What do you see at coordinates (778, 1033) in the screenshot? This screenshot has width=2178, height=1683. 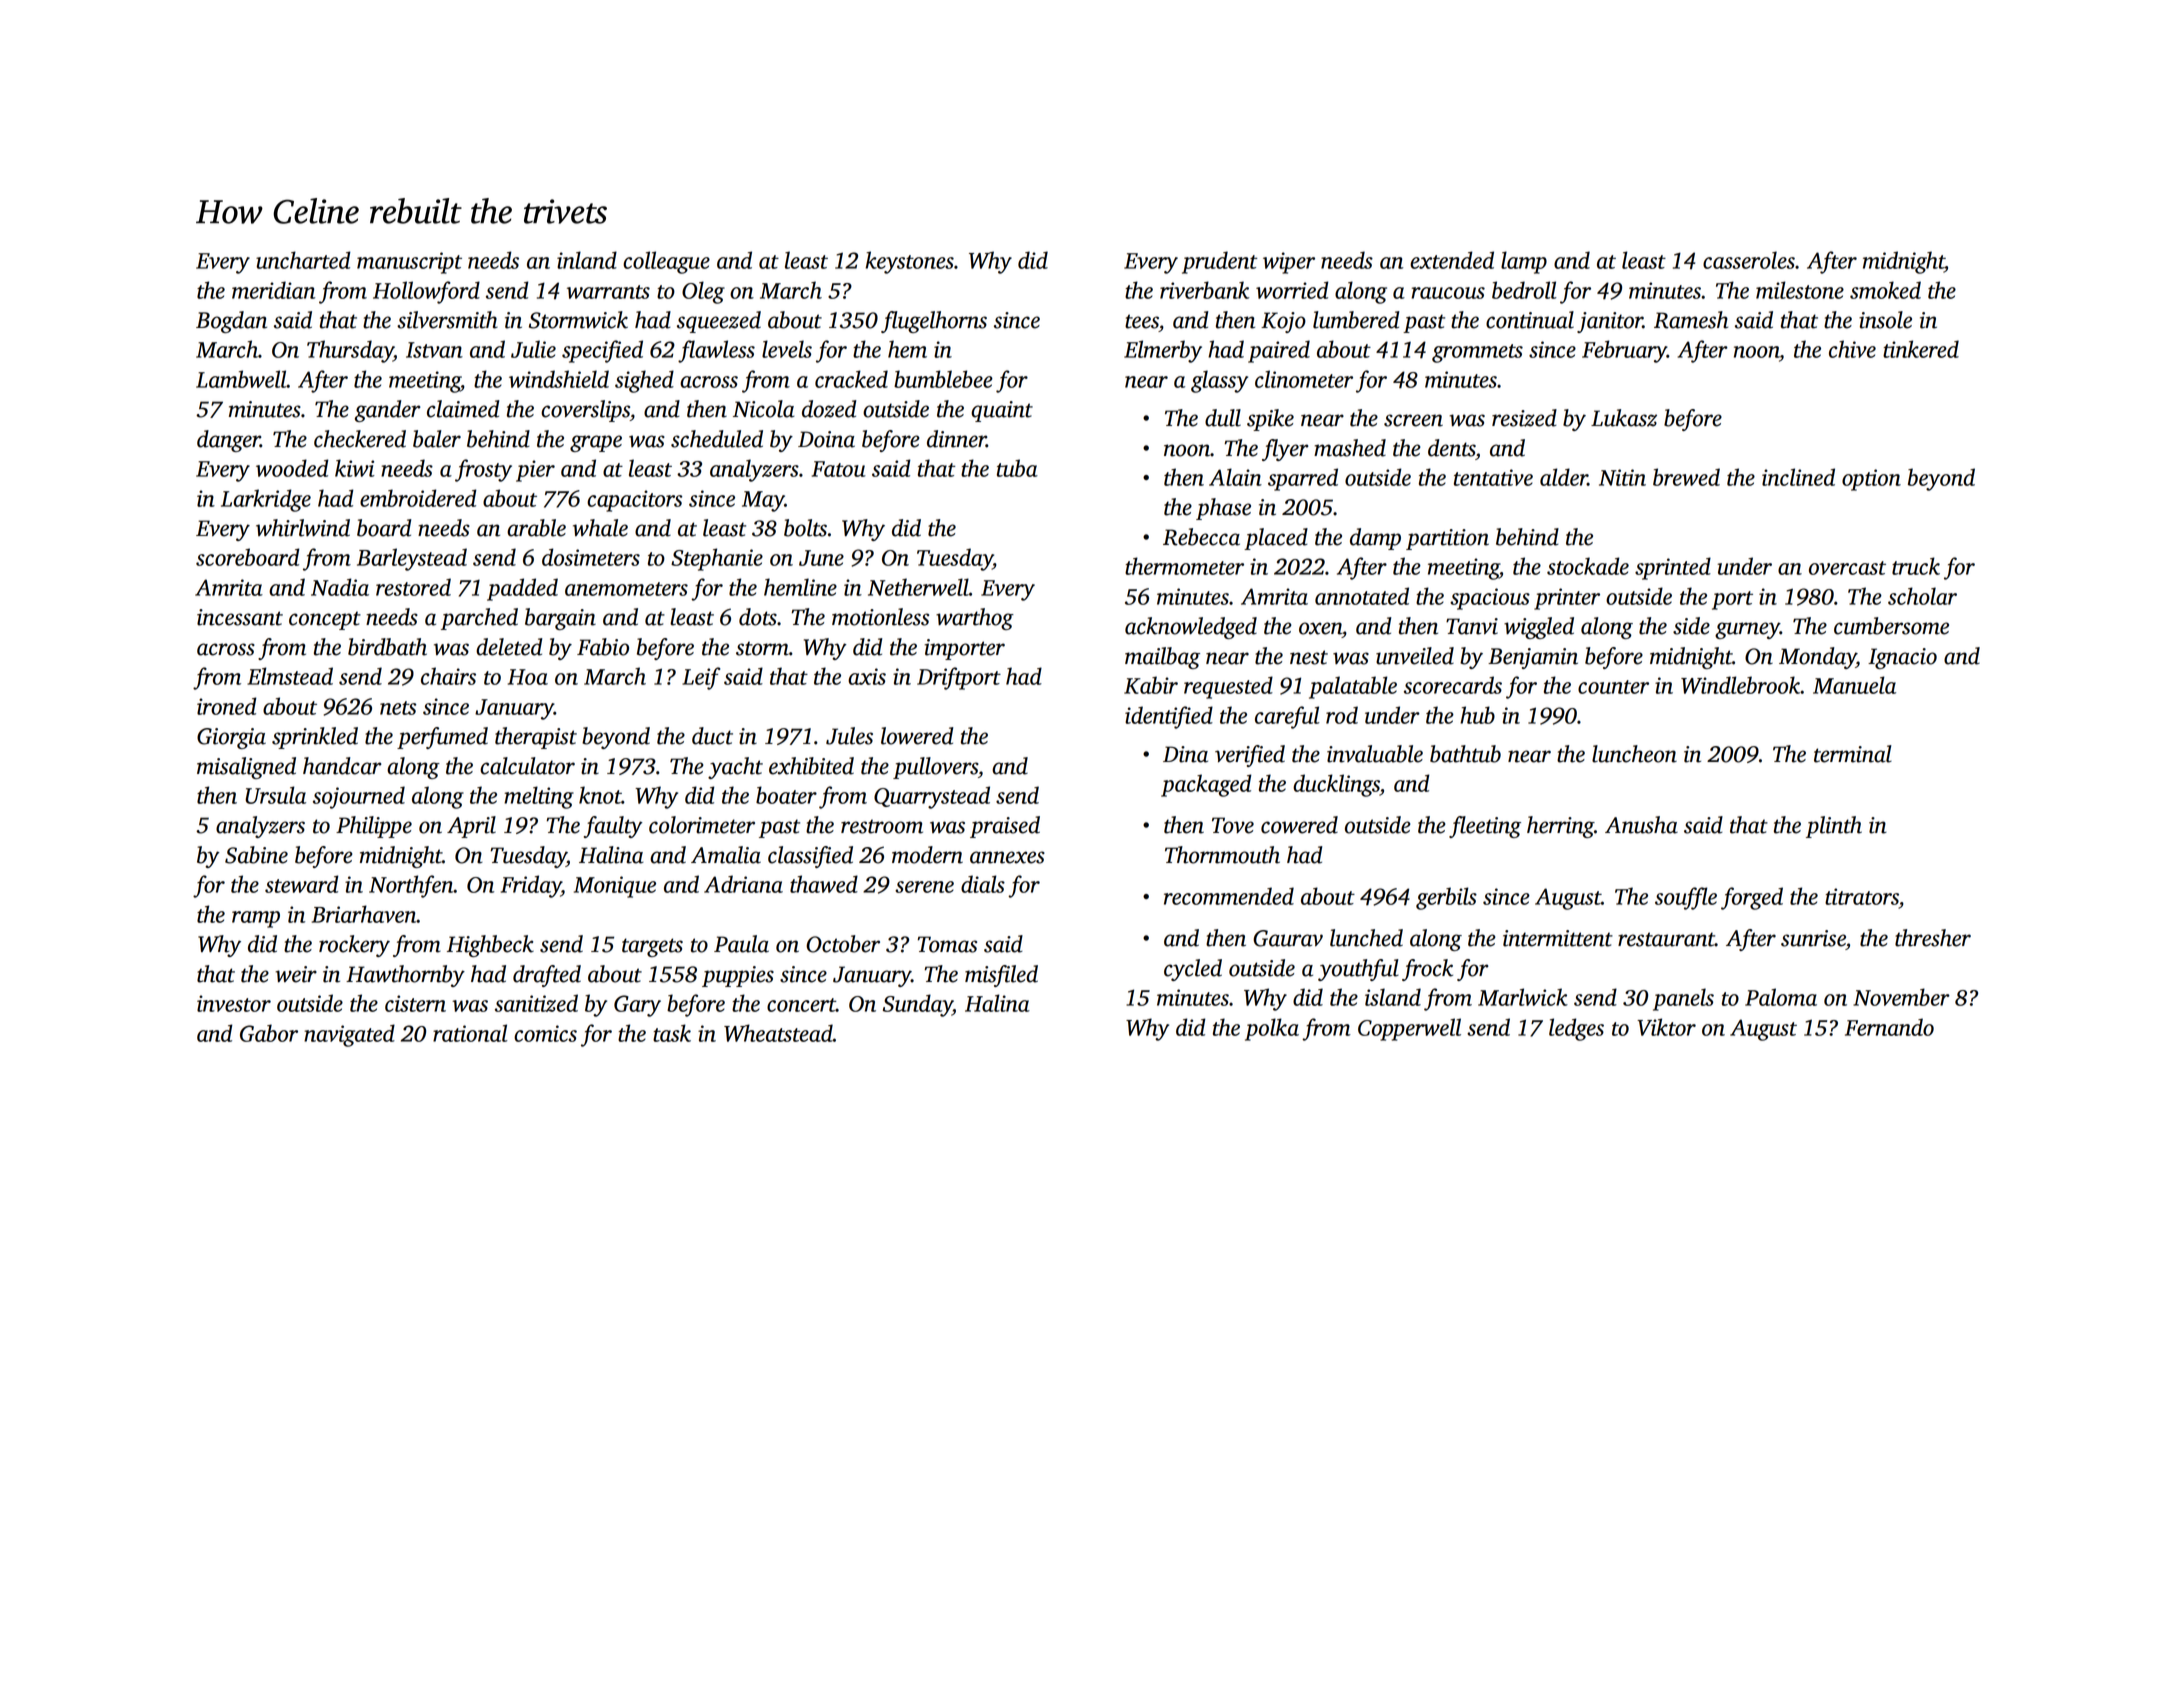 I see `Wheatstead` at bounding box center [778, 1033].
